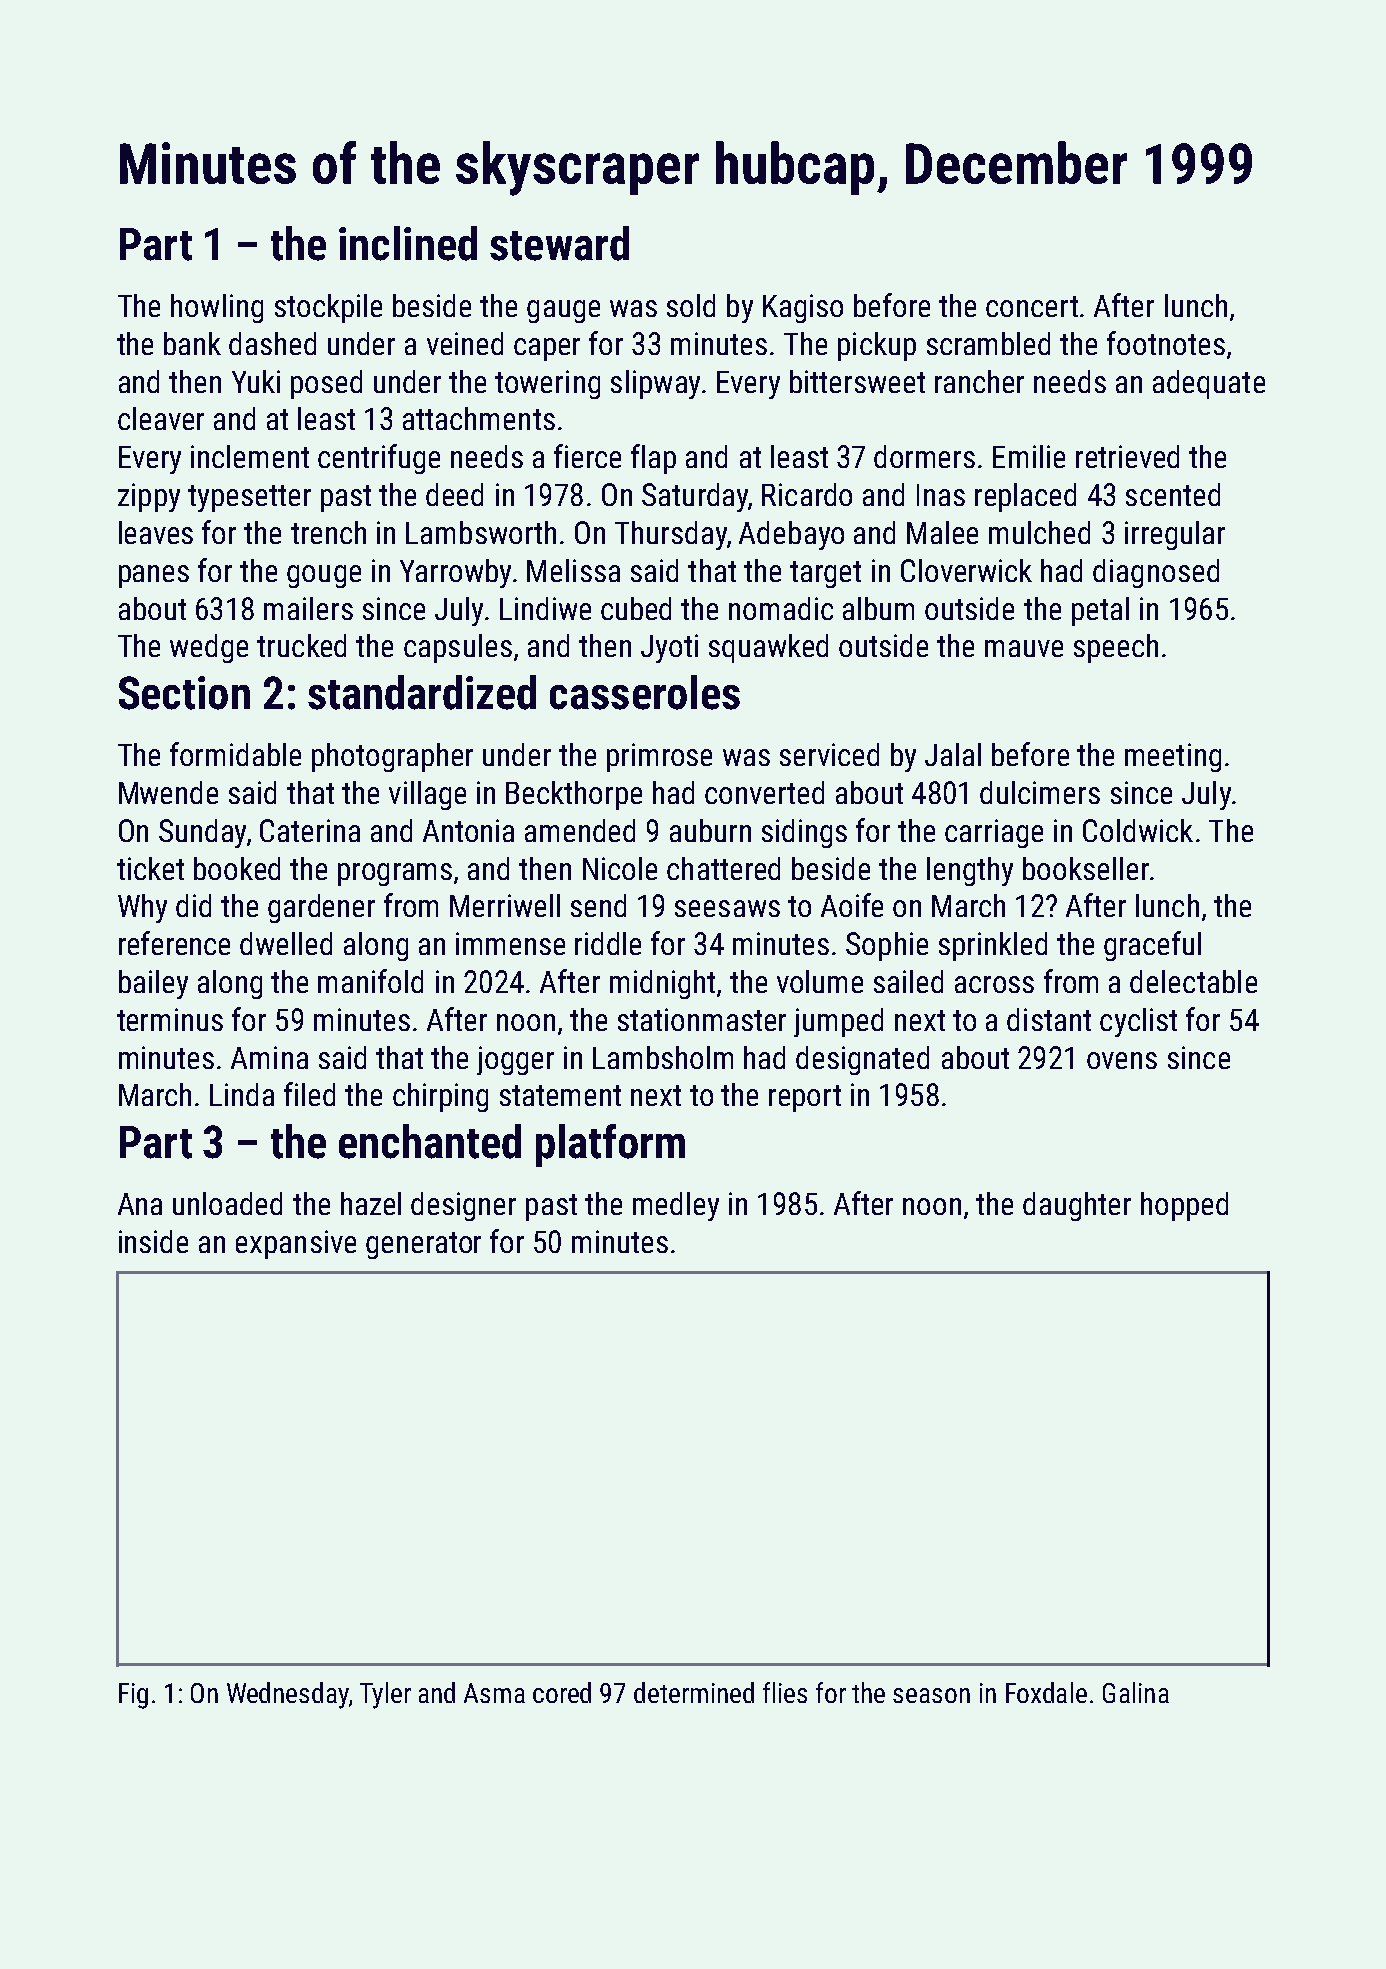 Image resolution: width=1386 pixels, height=1969 pixels. I want to click on howling, so click(217, 308).
